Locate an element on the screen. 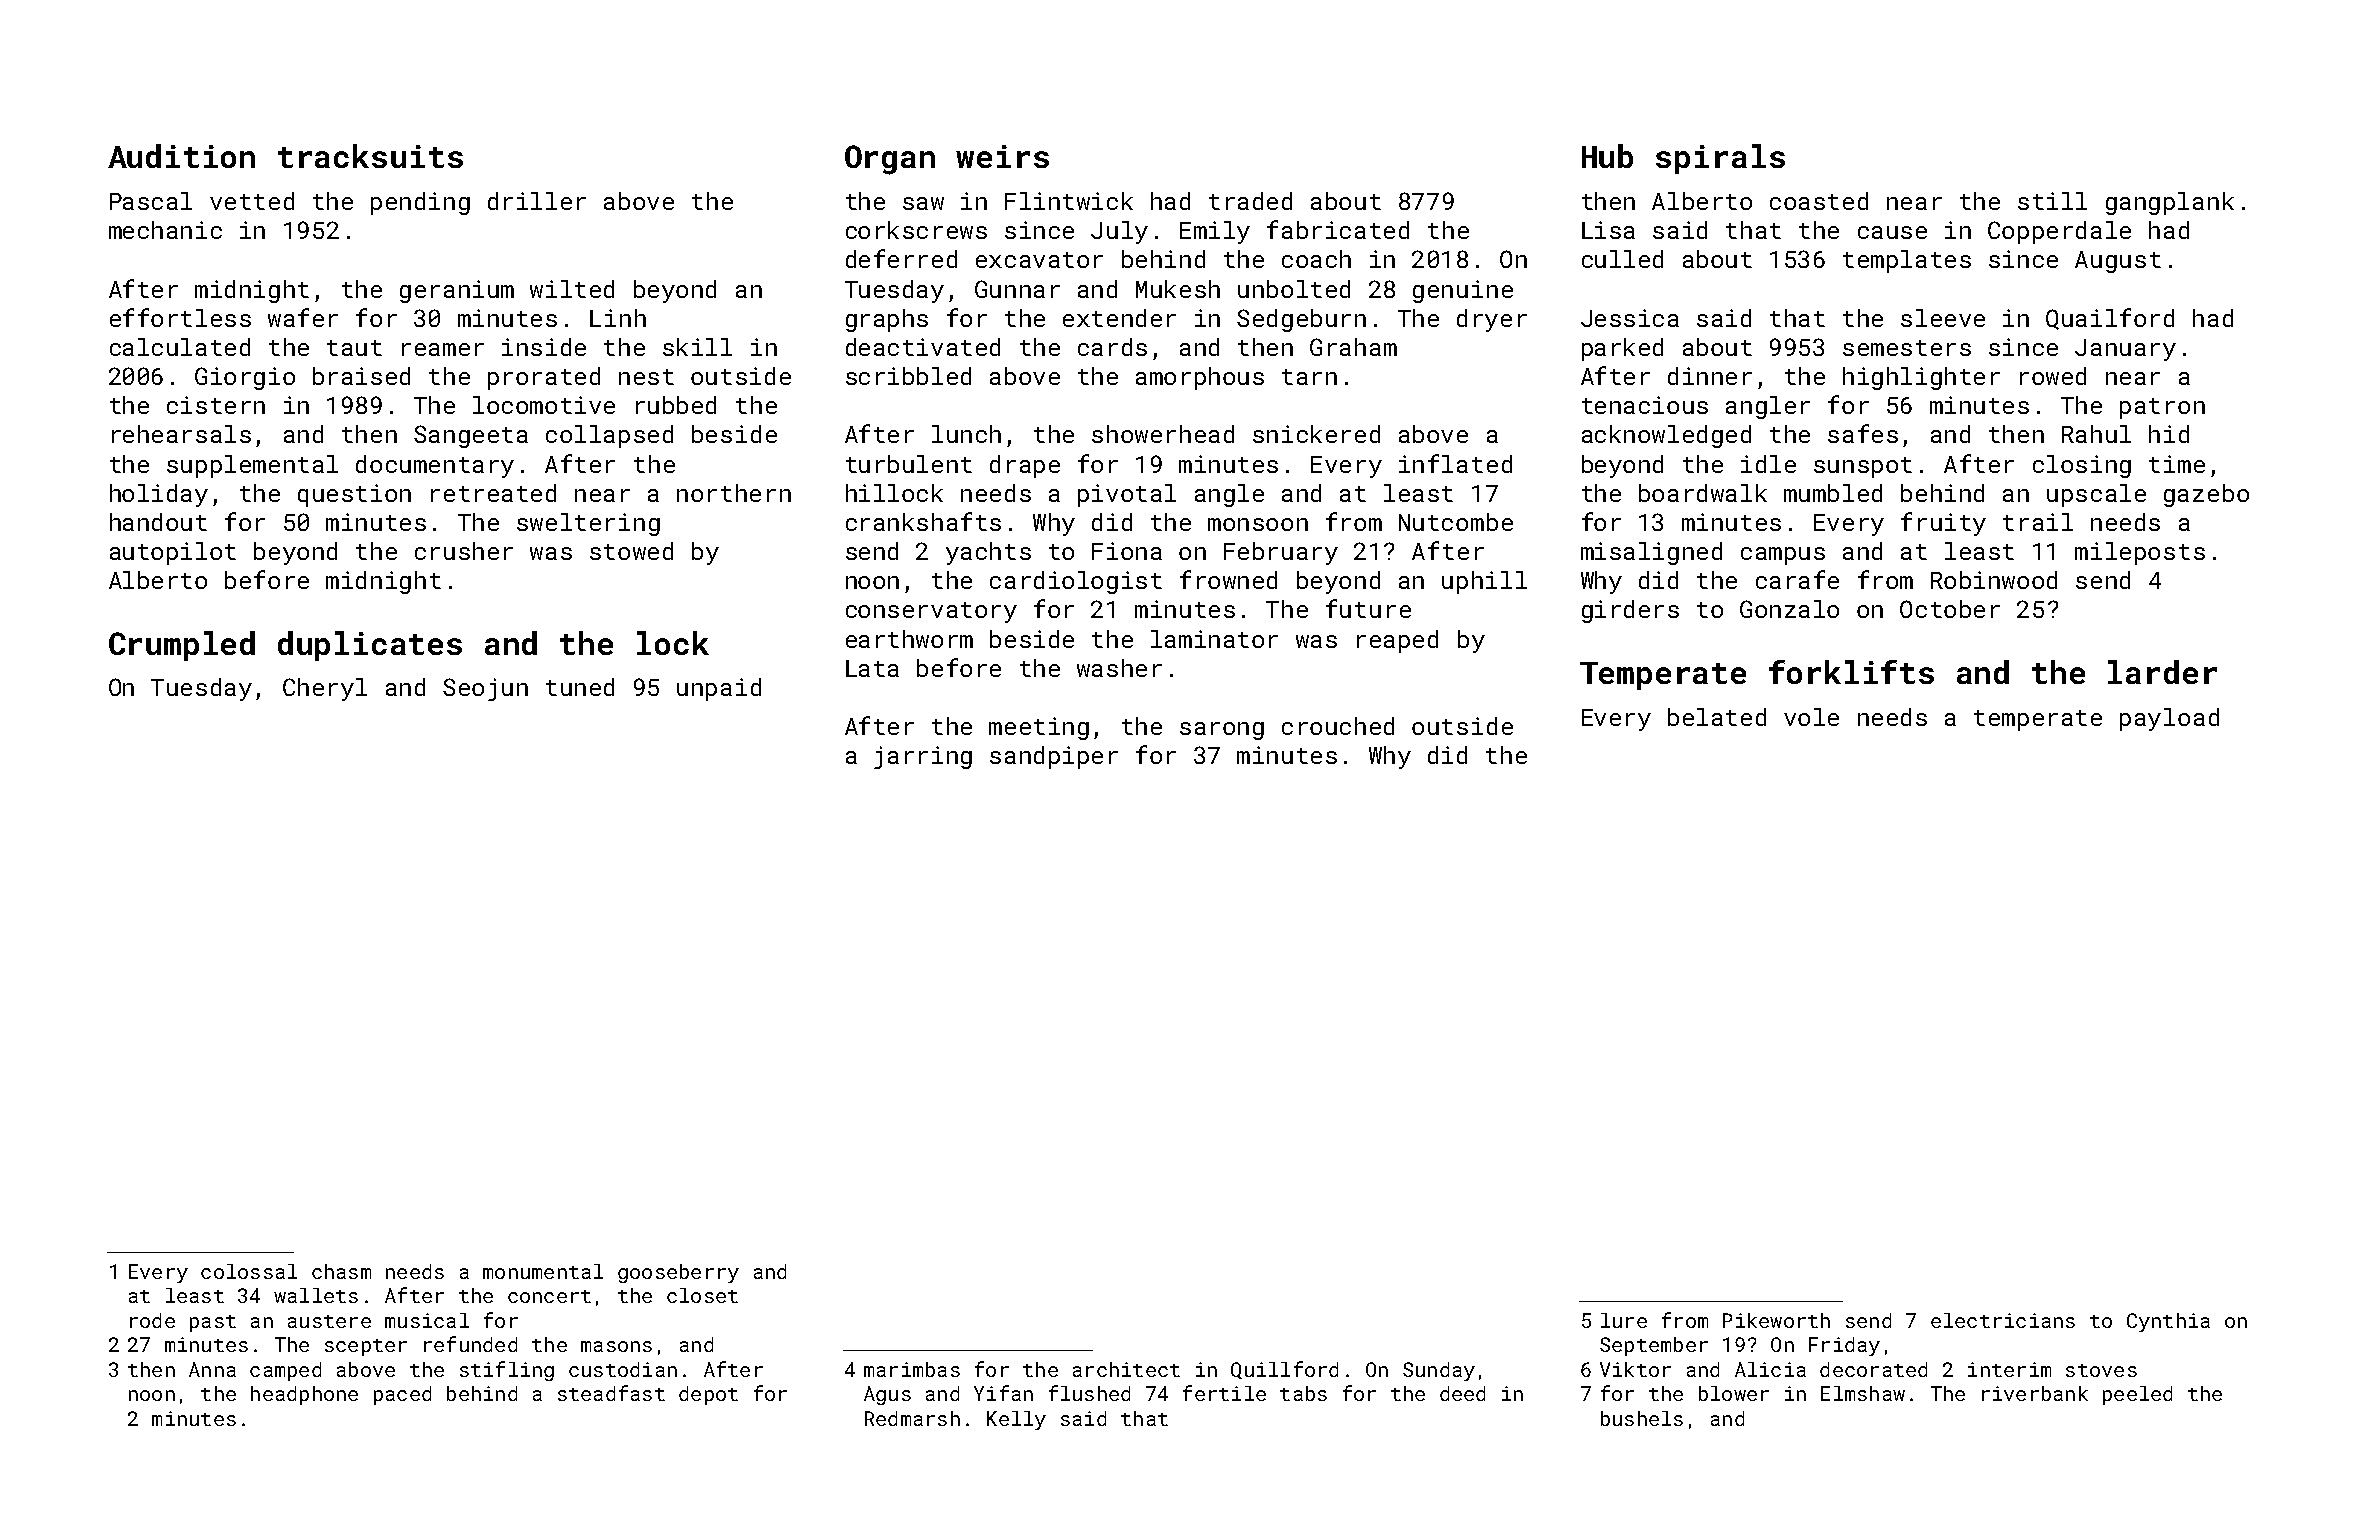 This screenshot has height=1540, width=2380. architect is located at coordinates (1126, 1369).
